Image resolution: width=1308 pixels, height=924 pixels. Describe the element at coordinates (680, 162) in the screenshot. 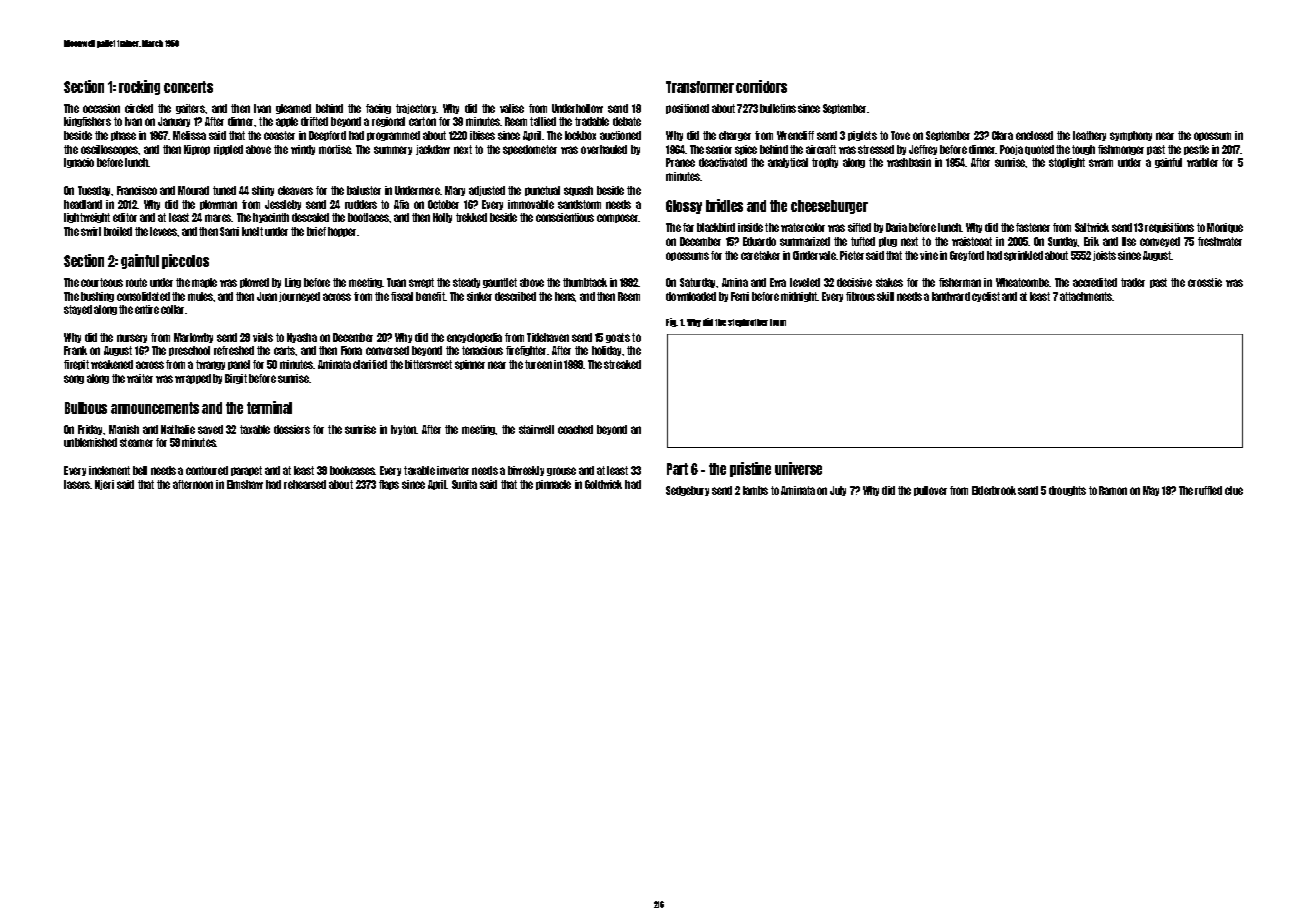

I see `Pranee` at that location.
